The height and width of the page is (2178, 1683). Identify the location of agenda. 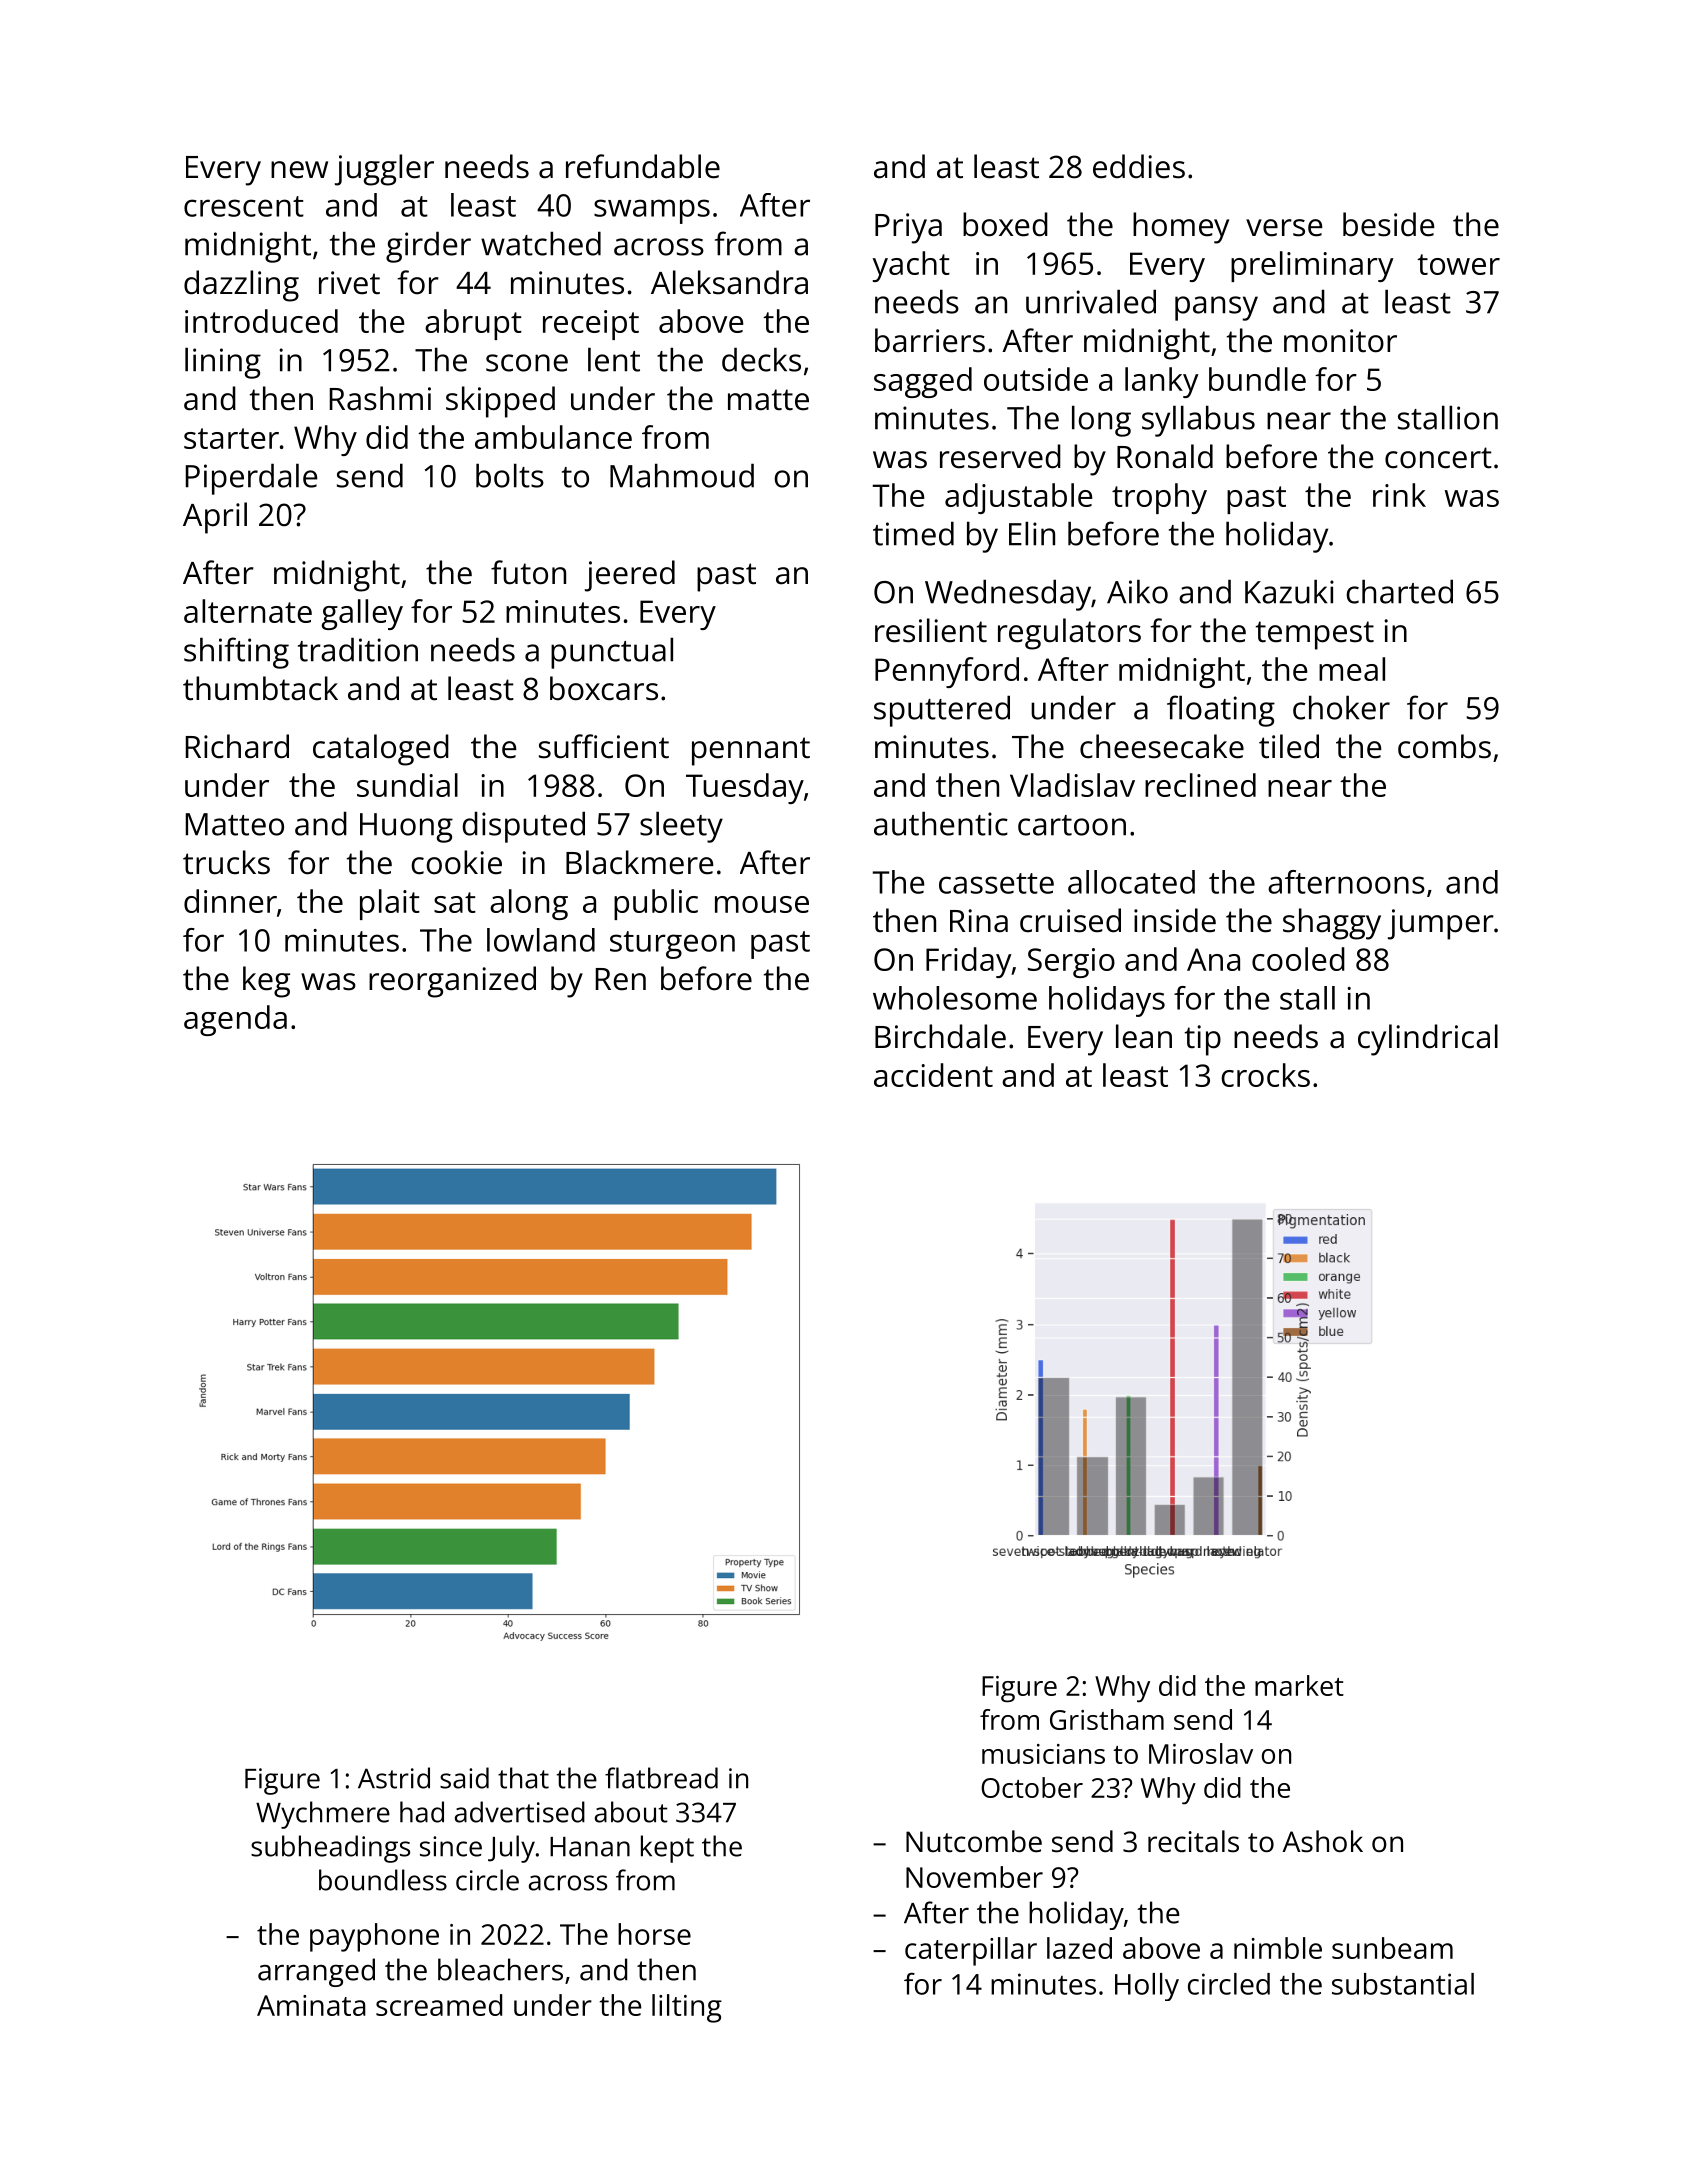
(235, 1020).
